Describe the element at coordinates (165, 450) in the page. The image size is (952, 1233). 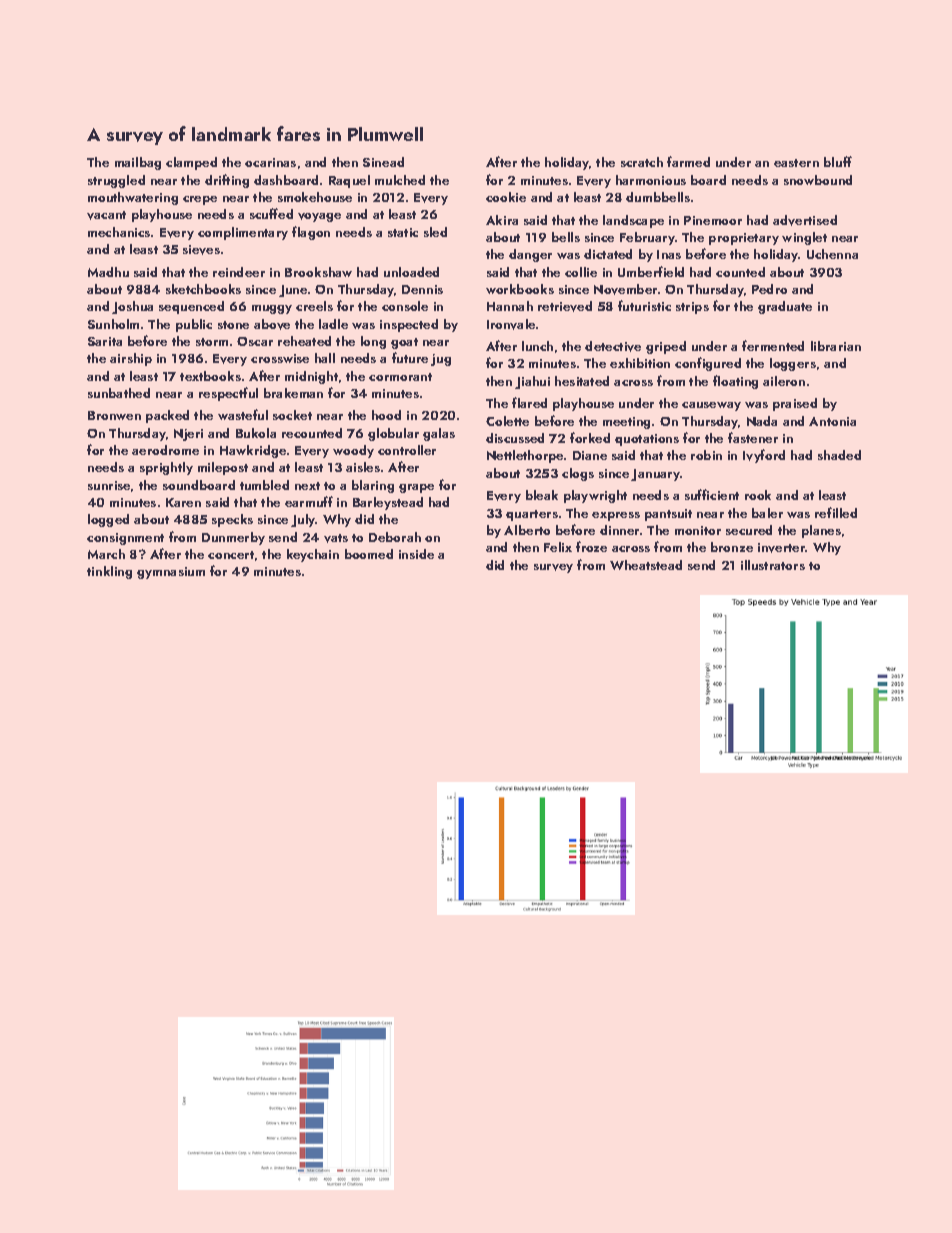
I see `aerodrome` at that location.
